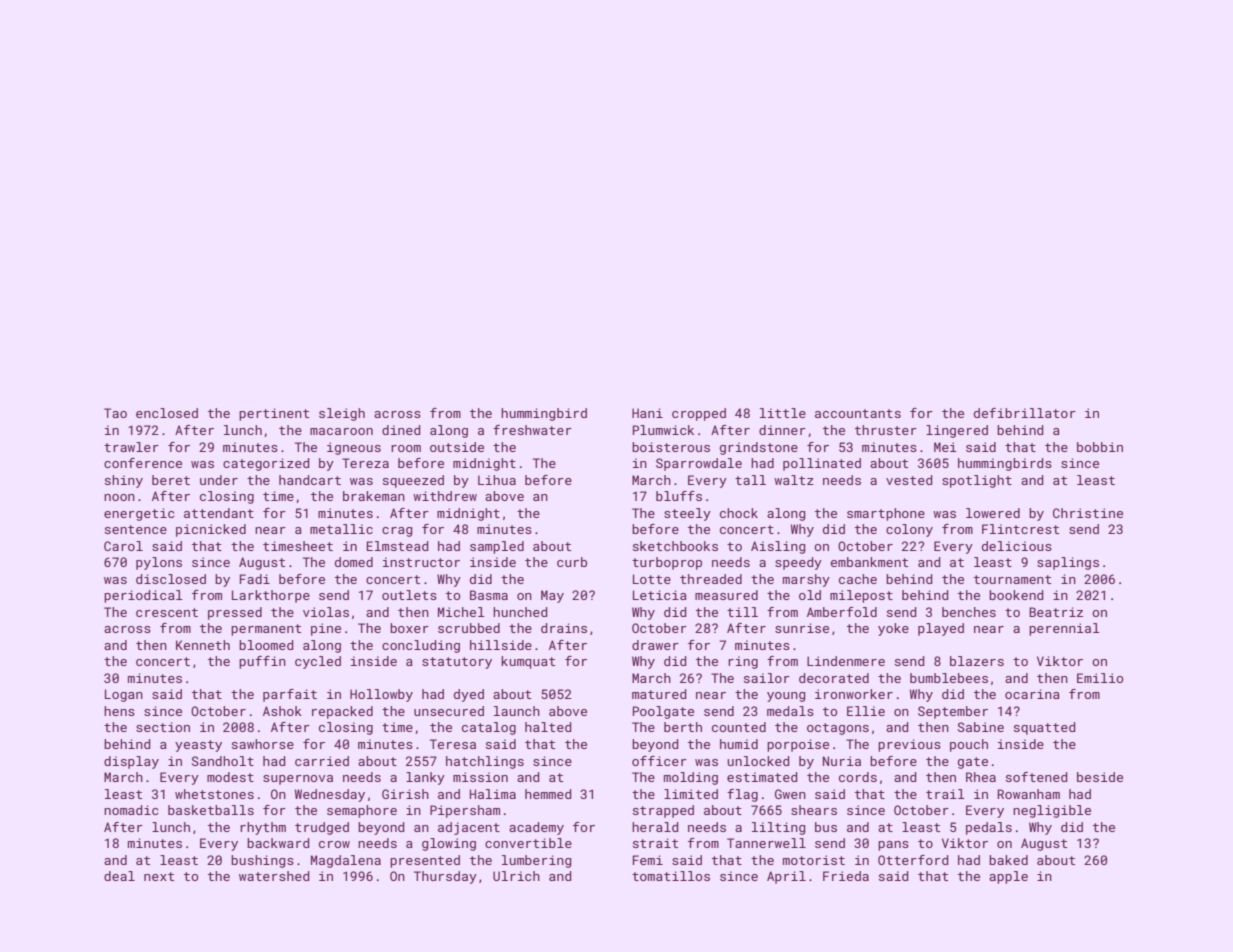 The height and width of the screenshot is (952, 1233). Describe the element at coordinates (131, 762) in the screenshot. I see `display` at that location.
